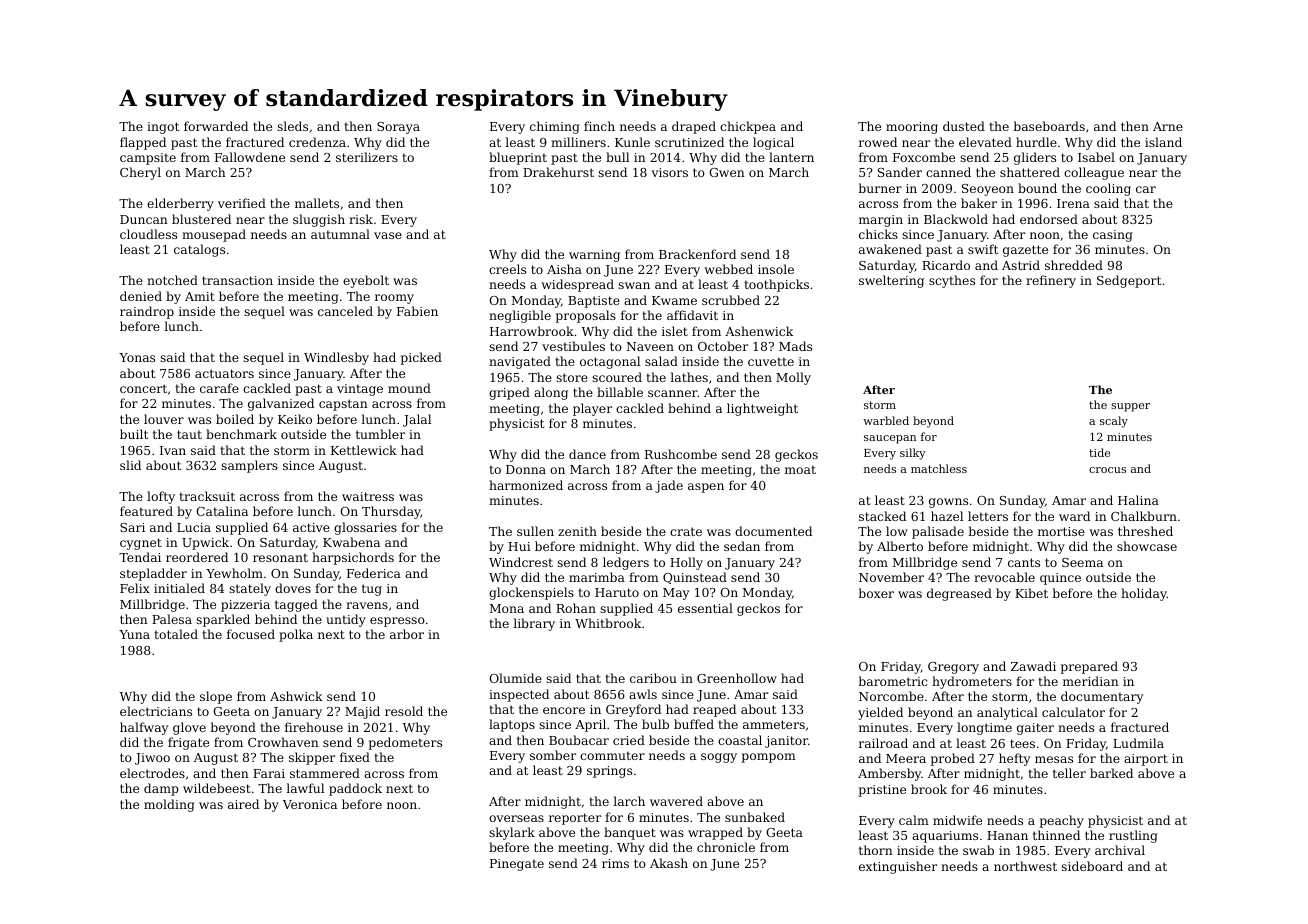 This screenshot has width=1308, height=924. What do you see at coordinates (292, 126) in the screenshot?
I see `sleds` at bounding box center [292, 126].
